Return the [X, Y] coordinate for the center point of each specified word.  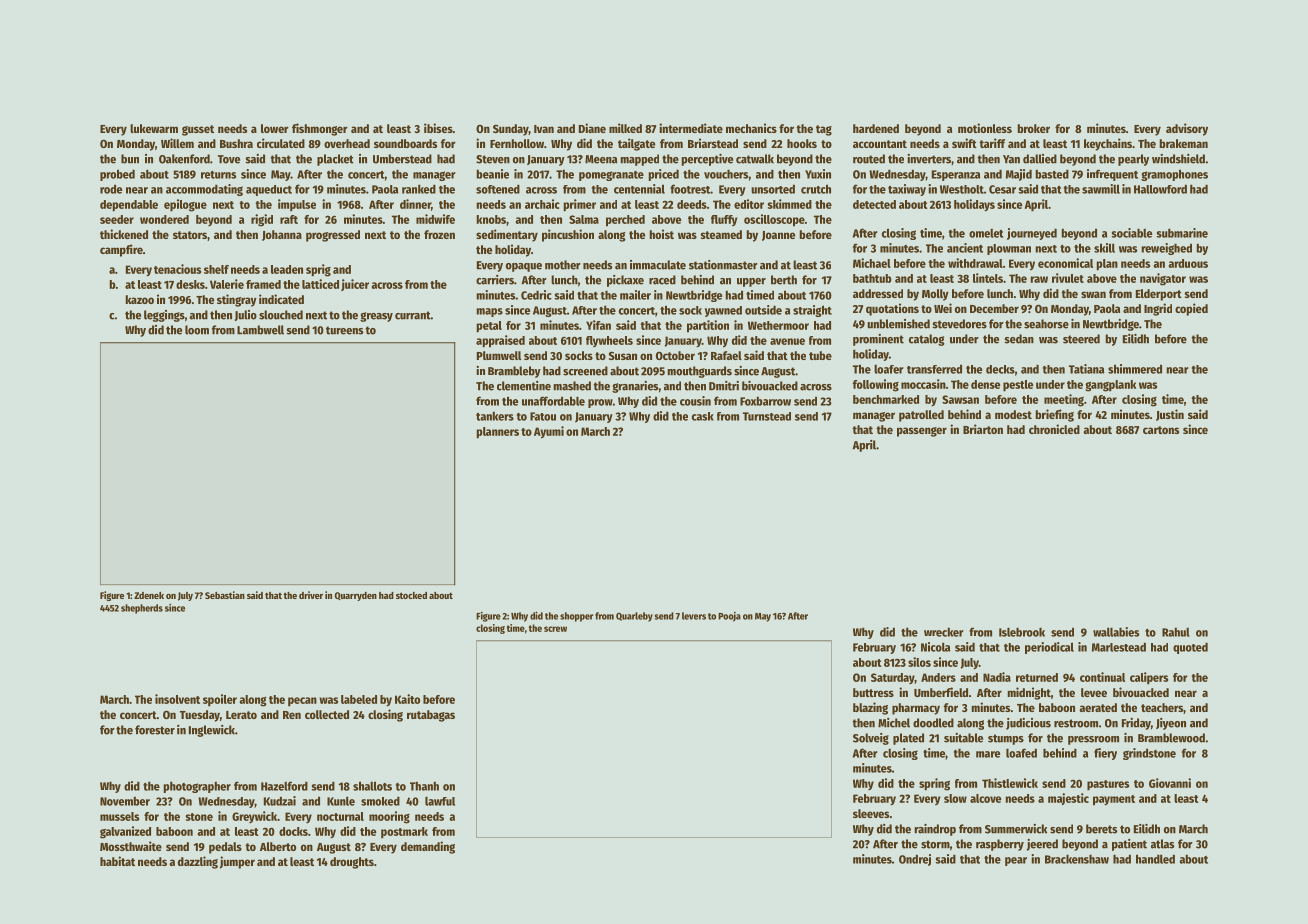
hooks [802, 143]
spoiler [220, 700]
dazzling [198, 862]
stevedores [959, 324]
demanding [428, 847]
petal [489, 327]
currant [413, 315]
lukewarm [154, 128]
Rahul [1176, 632]
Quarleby [634, 617]
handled [1155, 859]
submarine [1182, 233]
